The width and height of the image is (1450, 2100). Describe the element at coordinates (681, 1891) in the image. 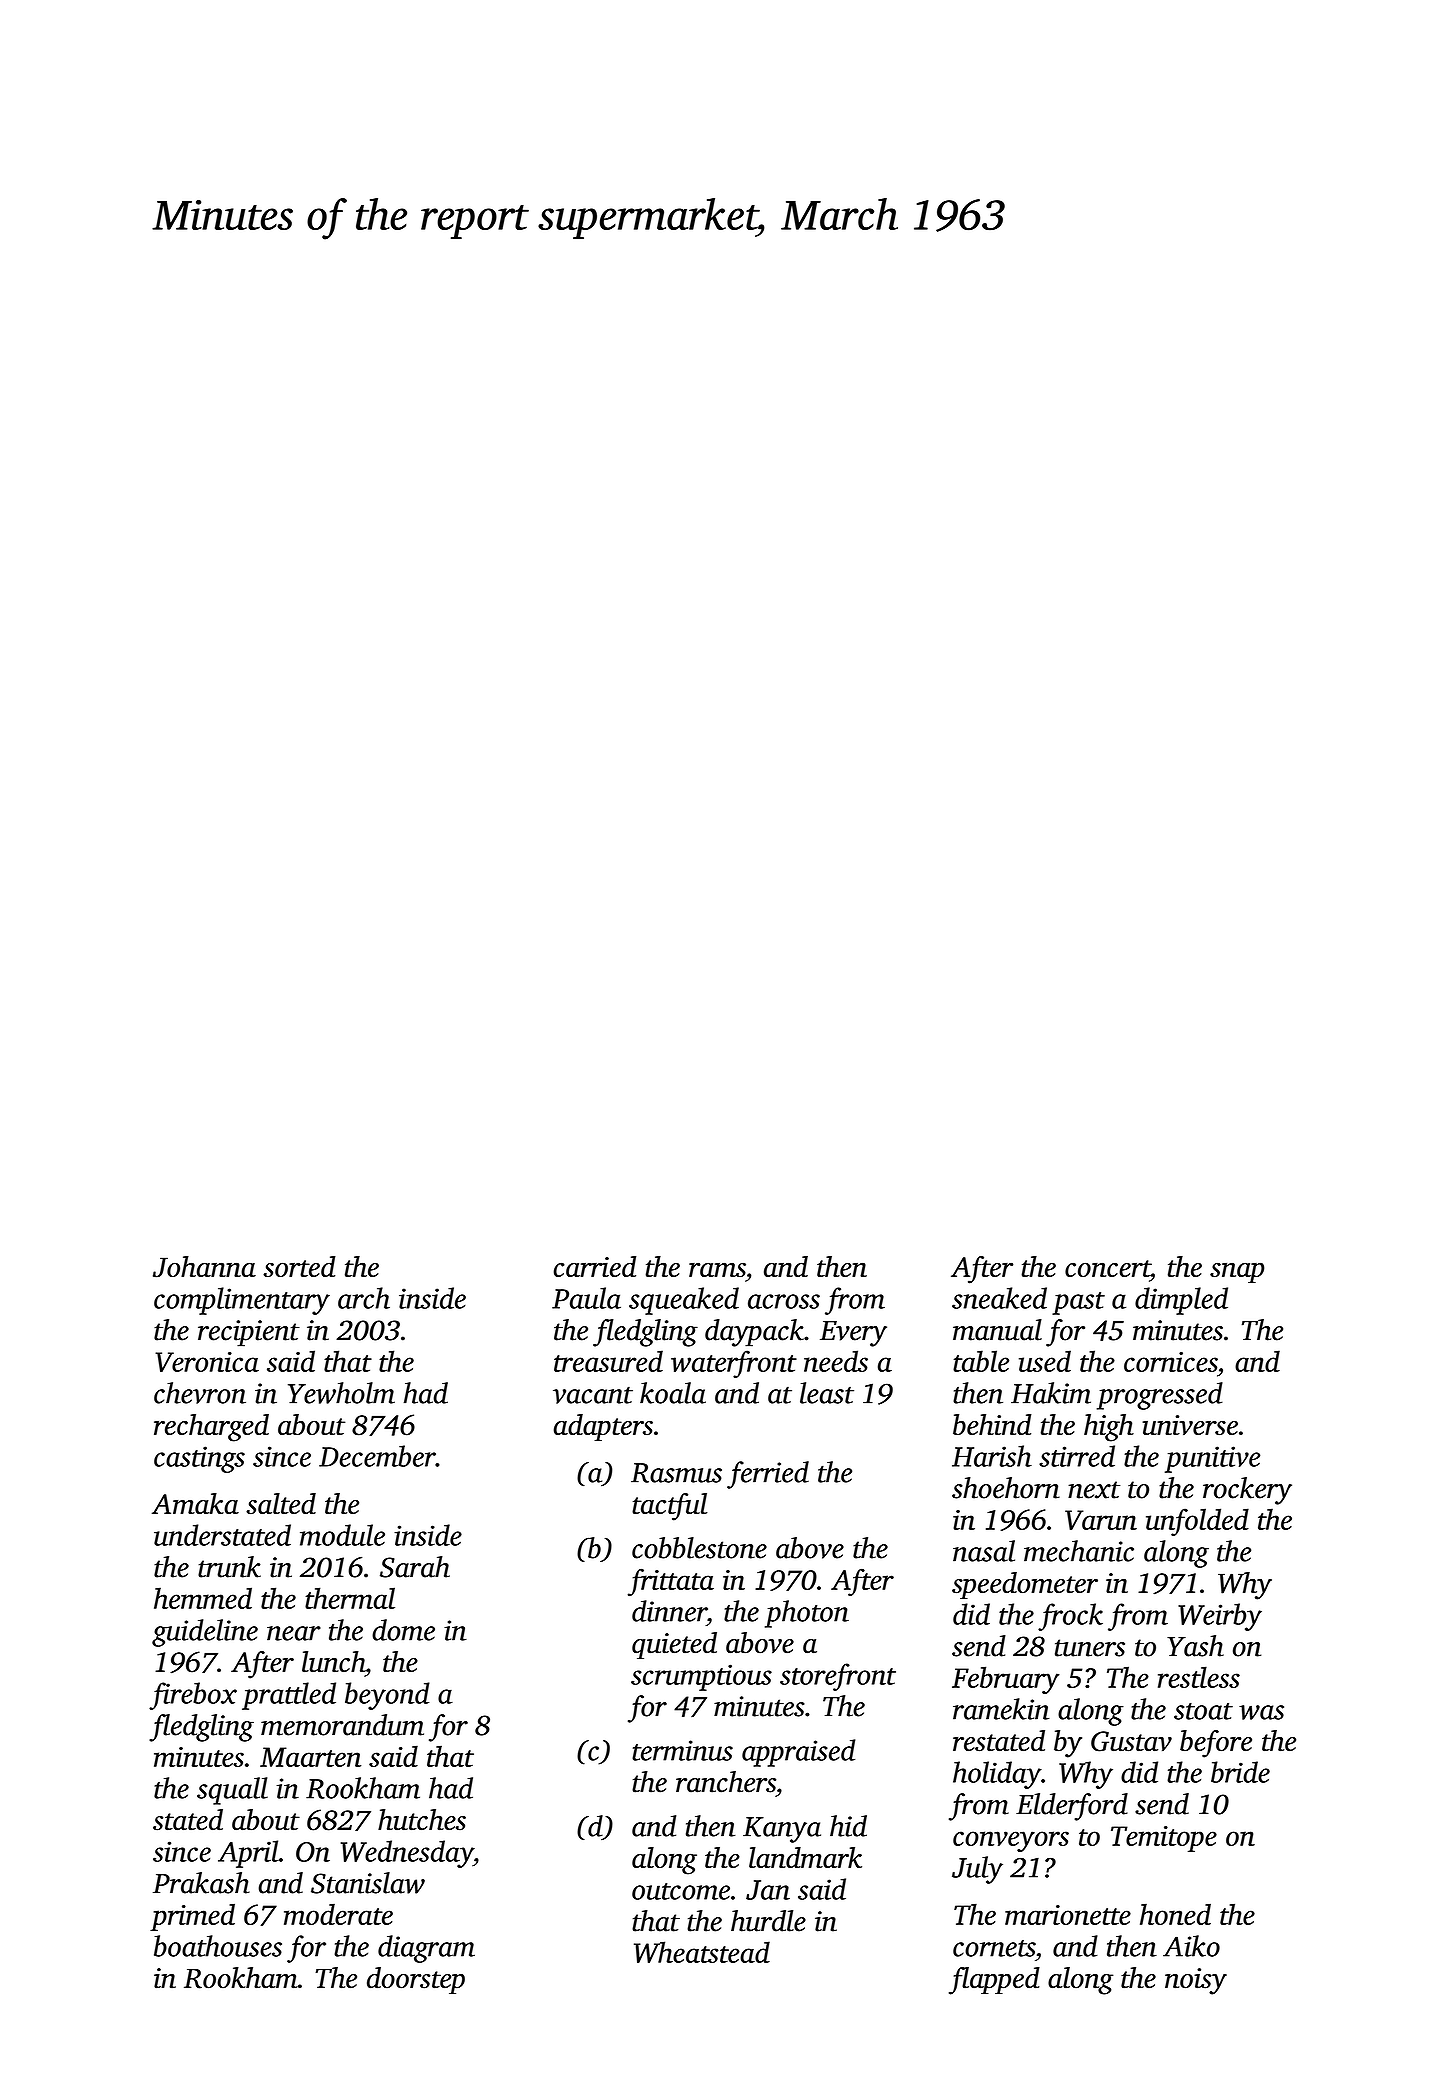

I see `outcome` at that location.
